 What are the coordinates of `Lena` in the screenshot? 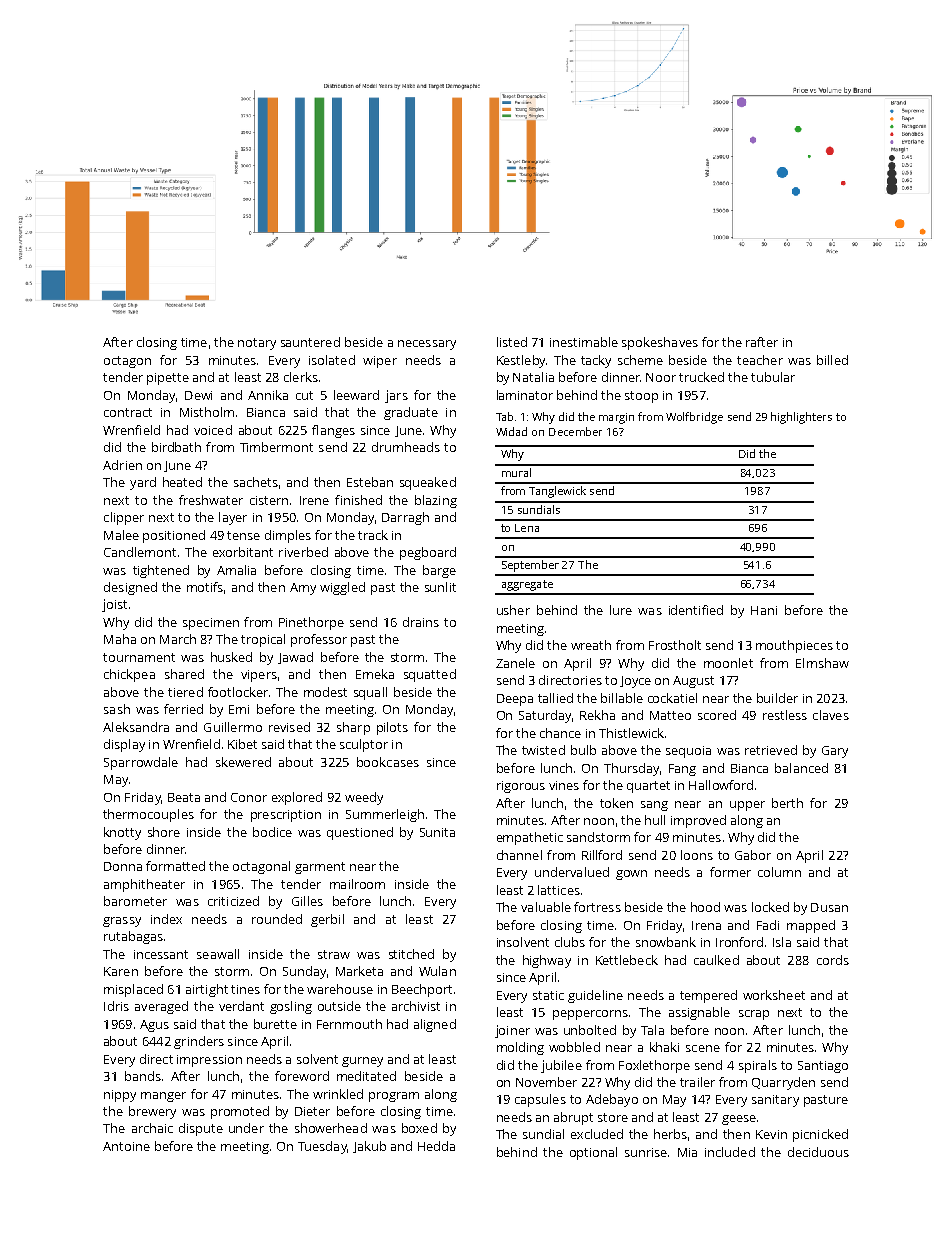 It's located at (527, 528).
